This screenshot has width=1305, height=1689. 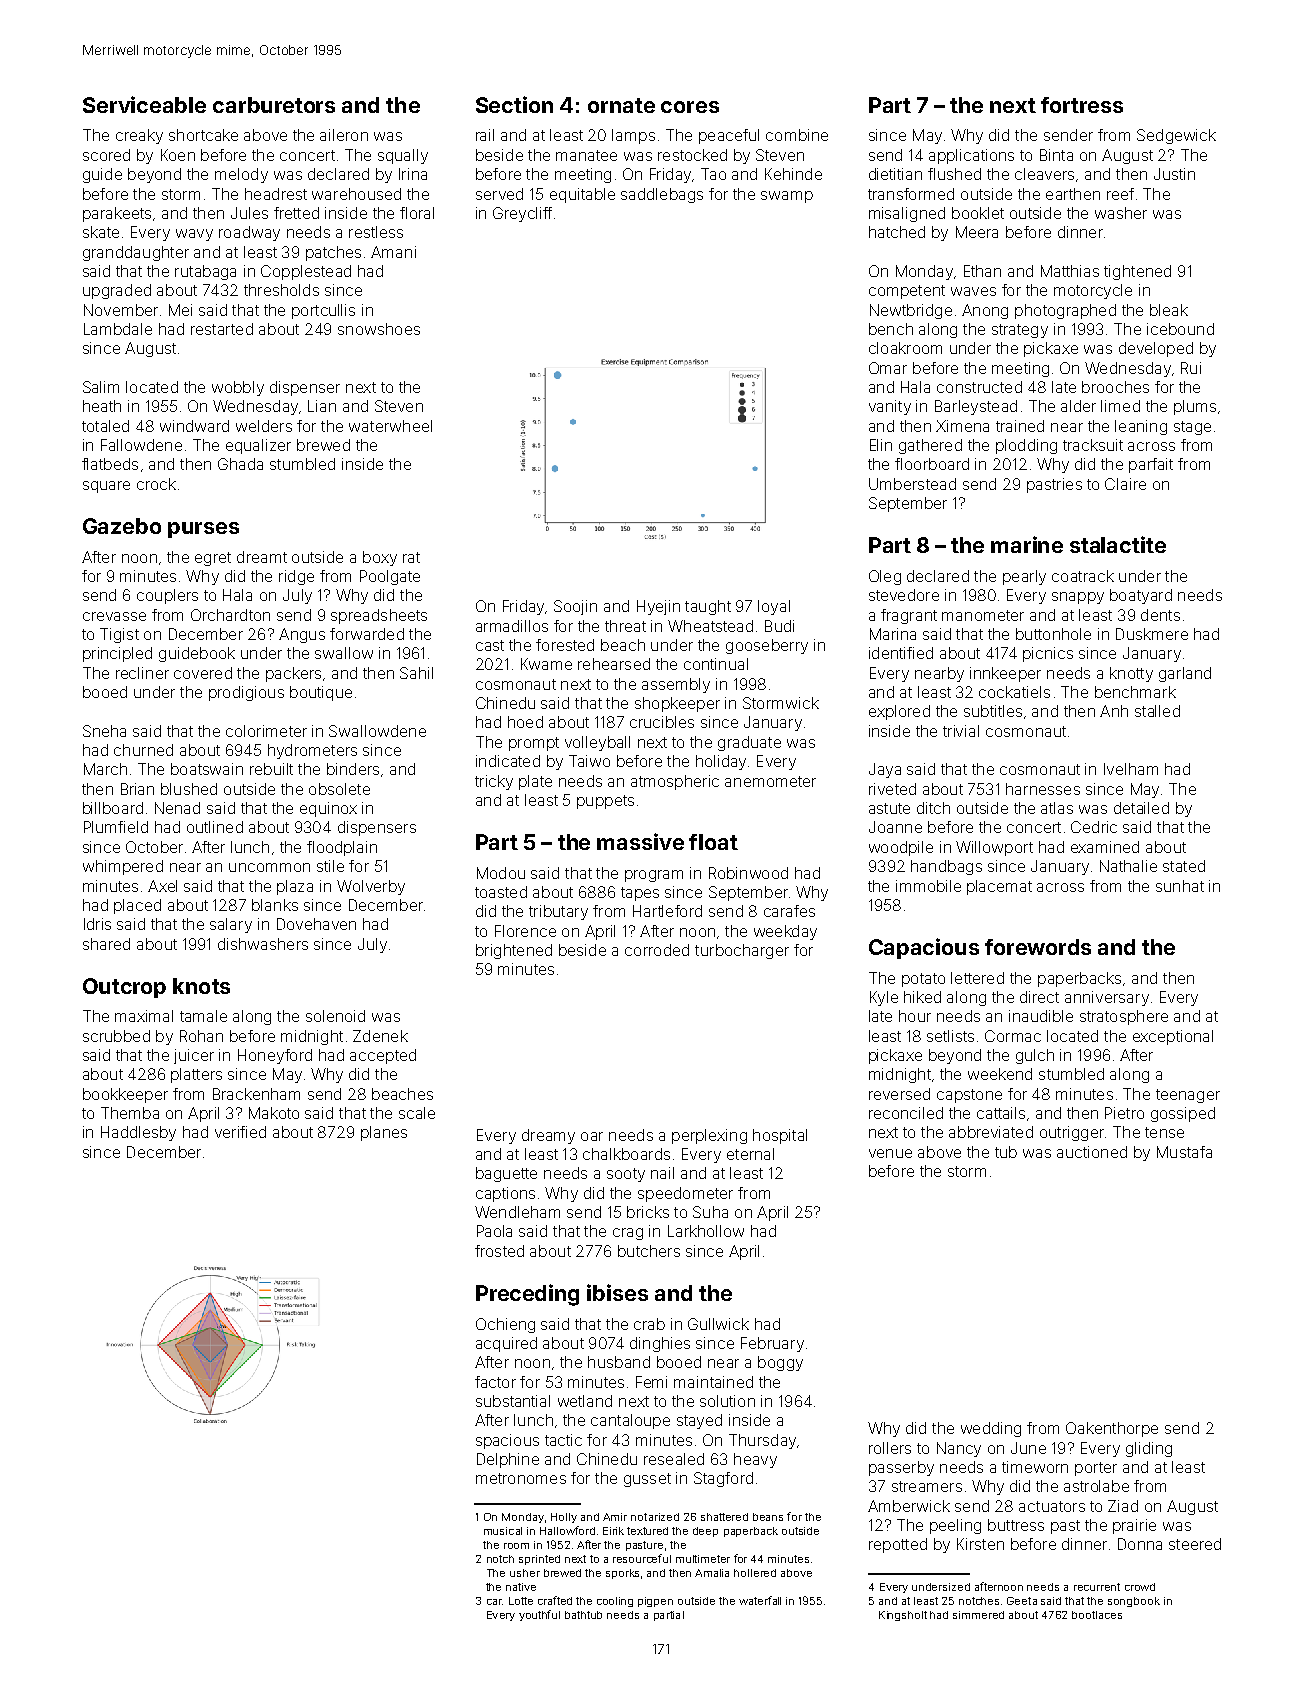 I want to click on waves, so click(x=973, y=291).
